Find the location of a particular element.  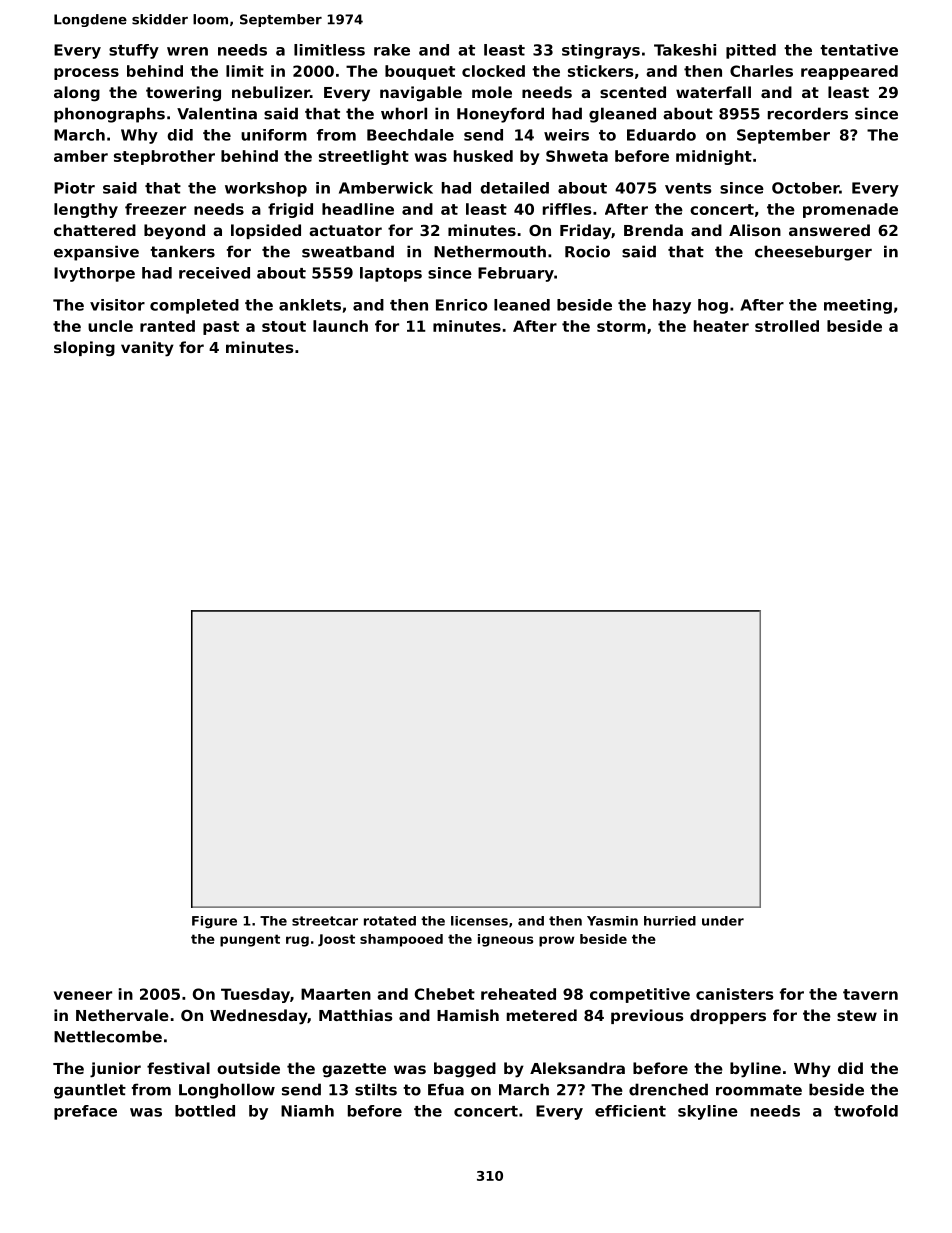

heater is located at coordinates (721, 326).
